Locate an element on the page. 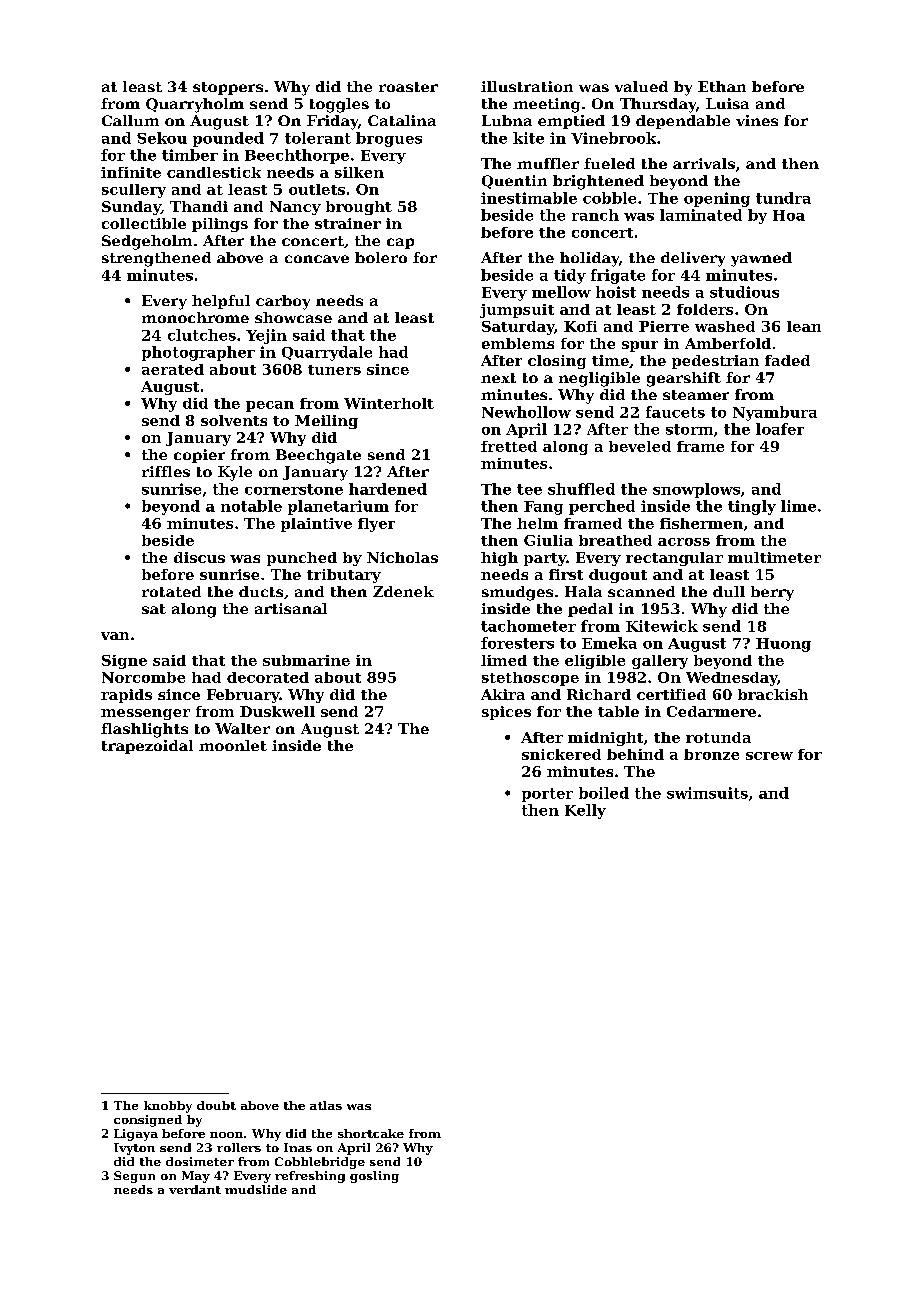 The image size is (924, 1308). Ethan is located at coordinates (722, 86).
